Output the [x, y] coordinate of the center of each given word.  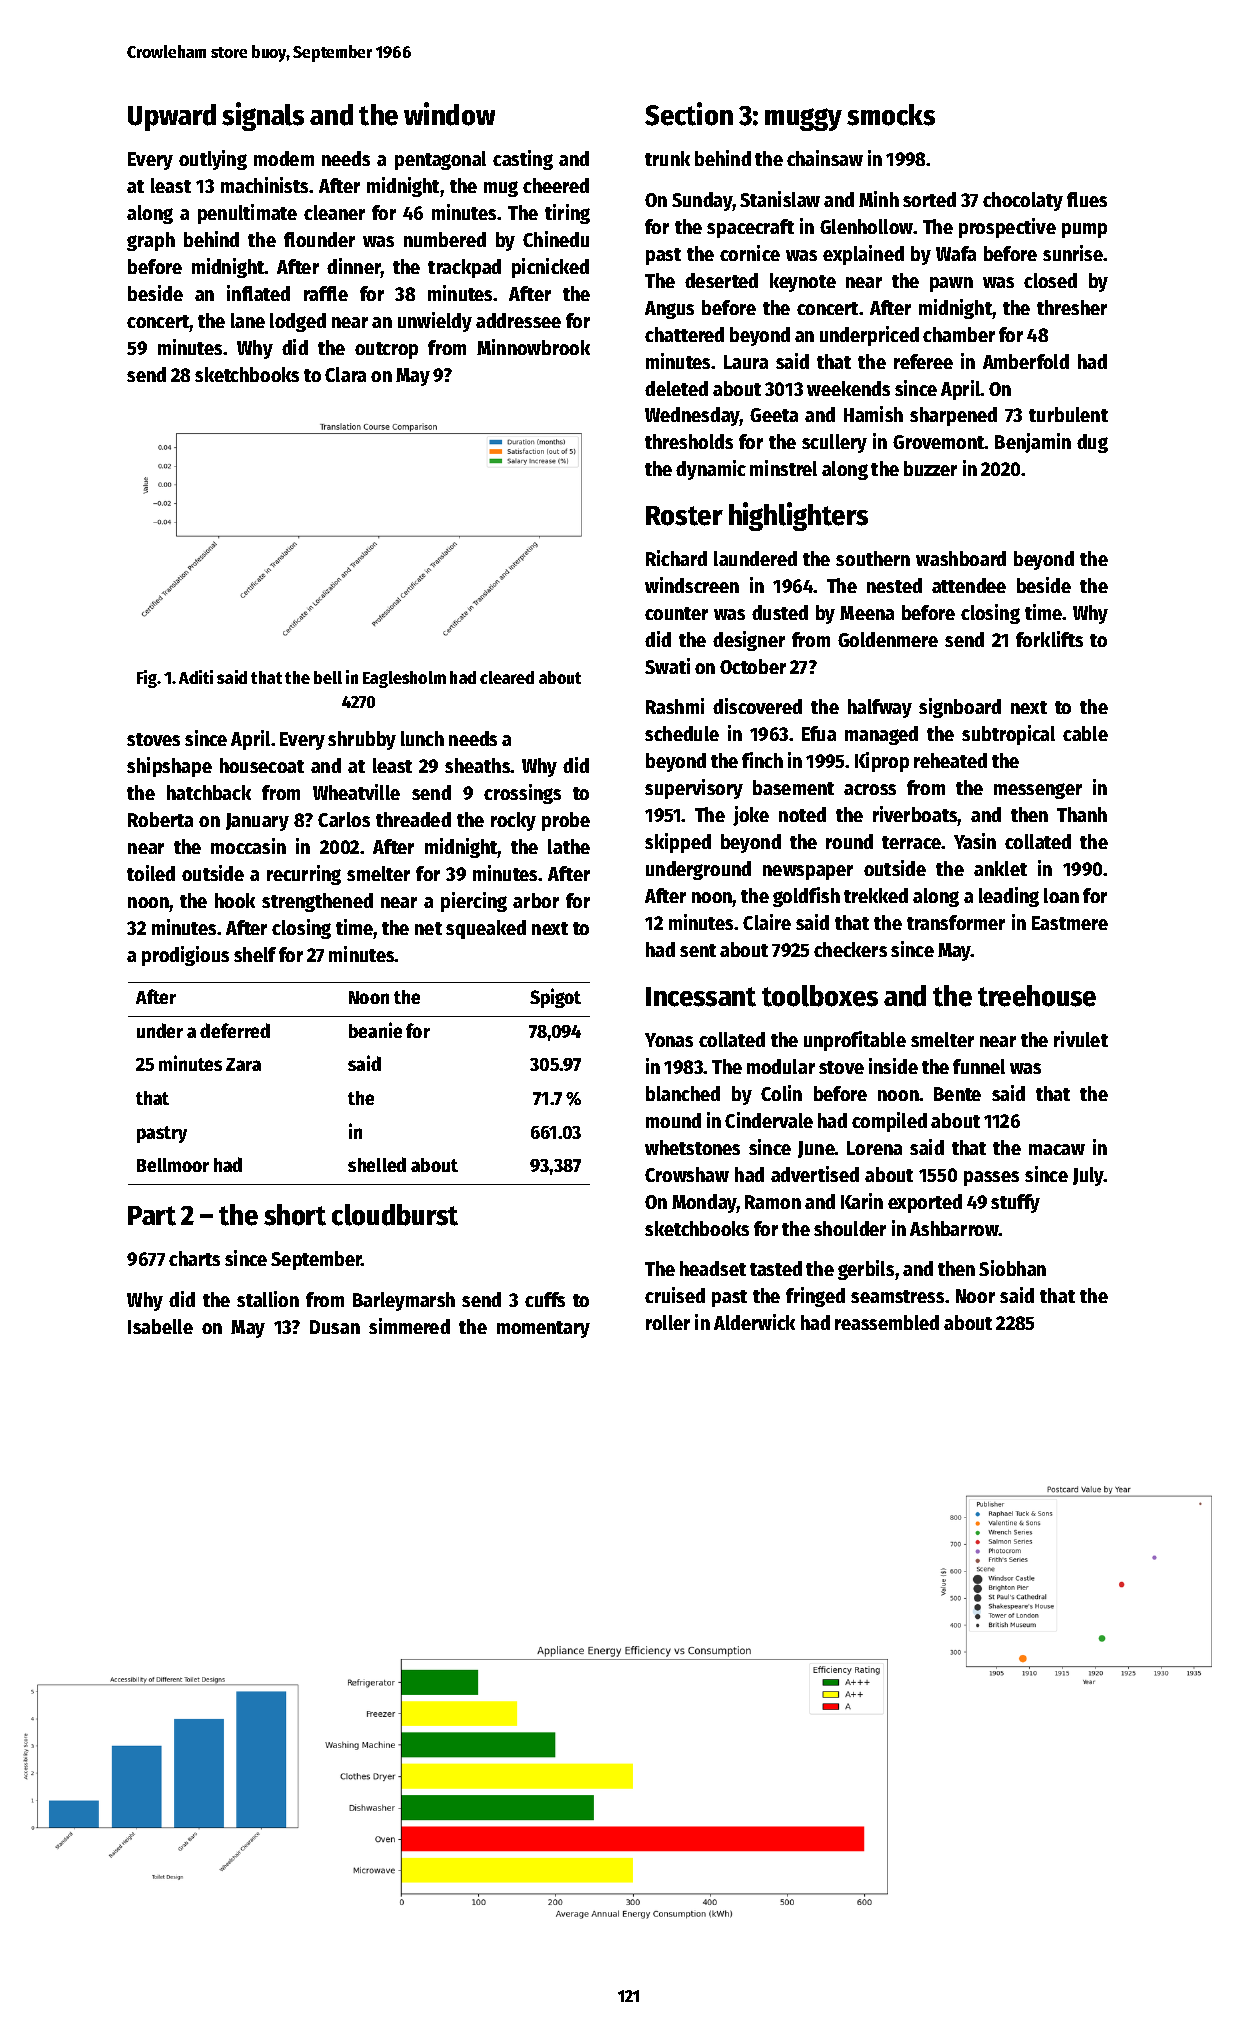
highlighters [798, 516]
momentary [543, 1329]
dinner [354, 266]
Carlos [344, 819]
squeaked [486, 929]
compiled [889, 1122]
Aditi [196, 677]
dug [1092, 443]
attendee [969, 585]
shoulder [850, 1228]
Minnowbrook [533, 347]
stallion [268, 1299]
